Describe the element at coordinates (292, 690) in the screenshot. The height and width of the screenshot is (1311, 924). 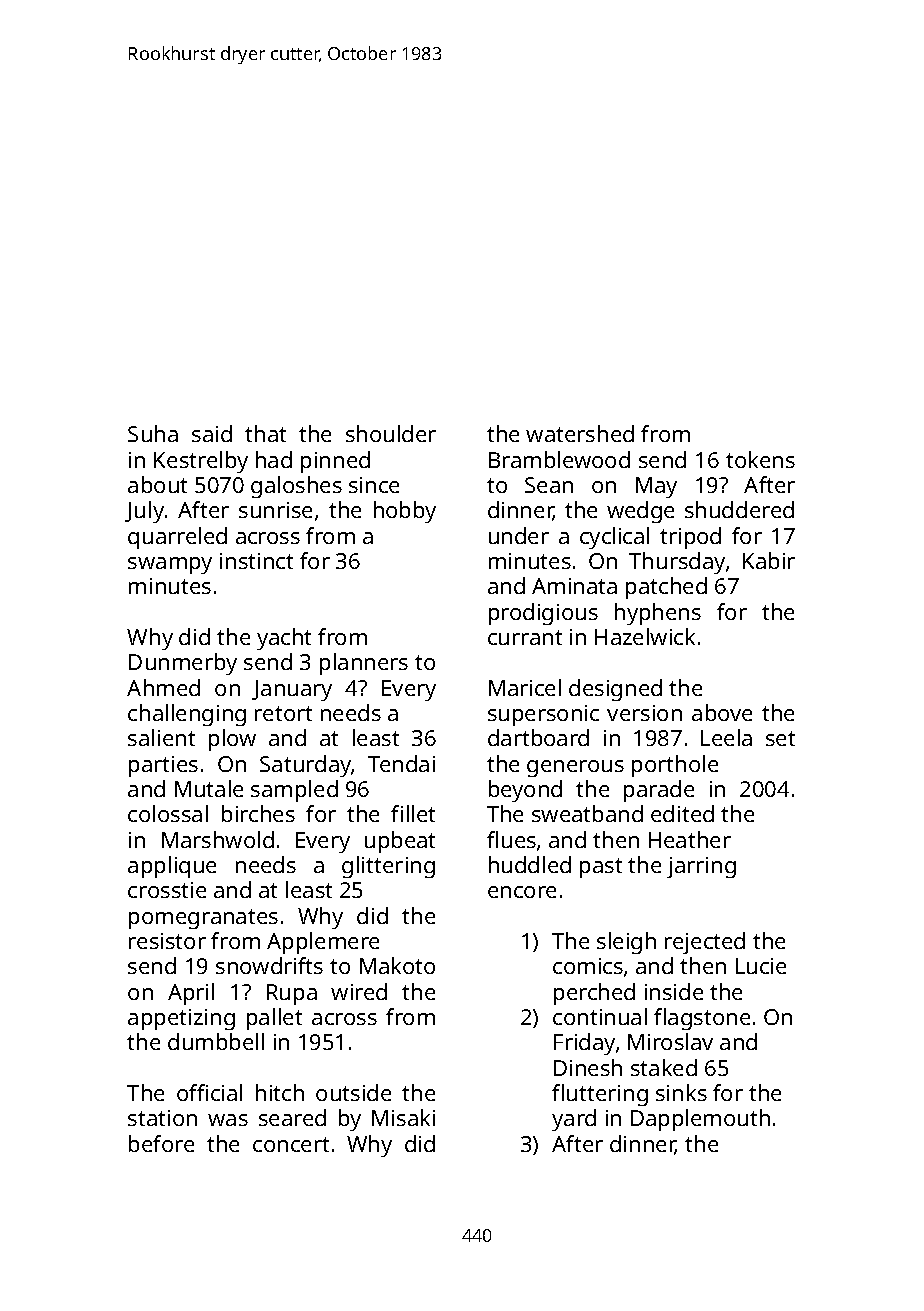
I see `January` at that location.
